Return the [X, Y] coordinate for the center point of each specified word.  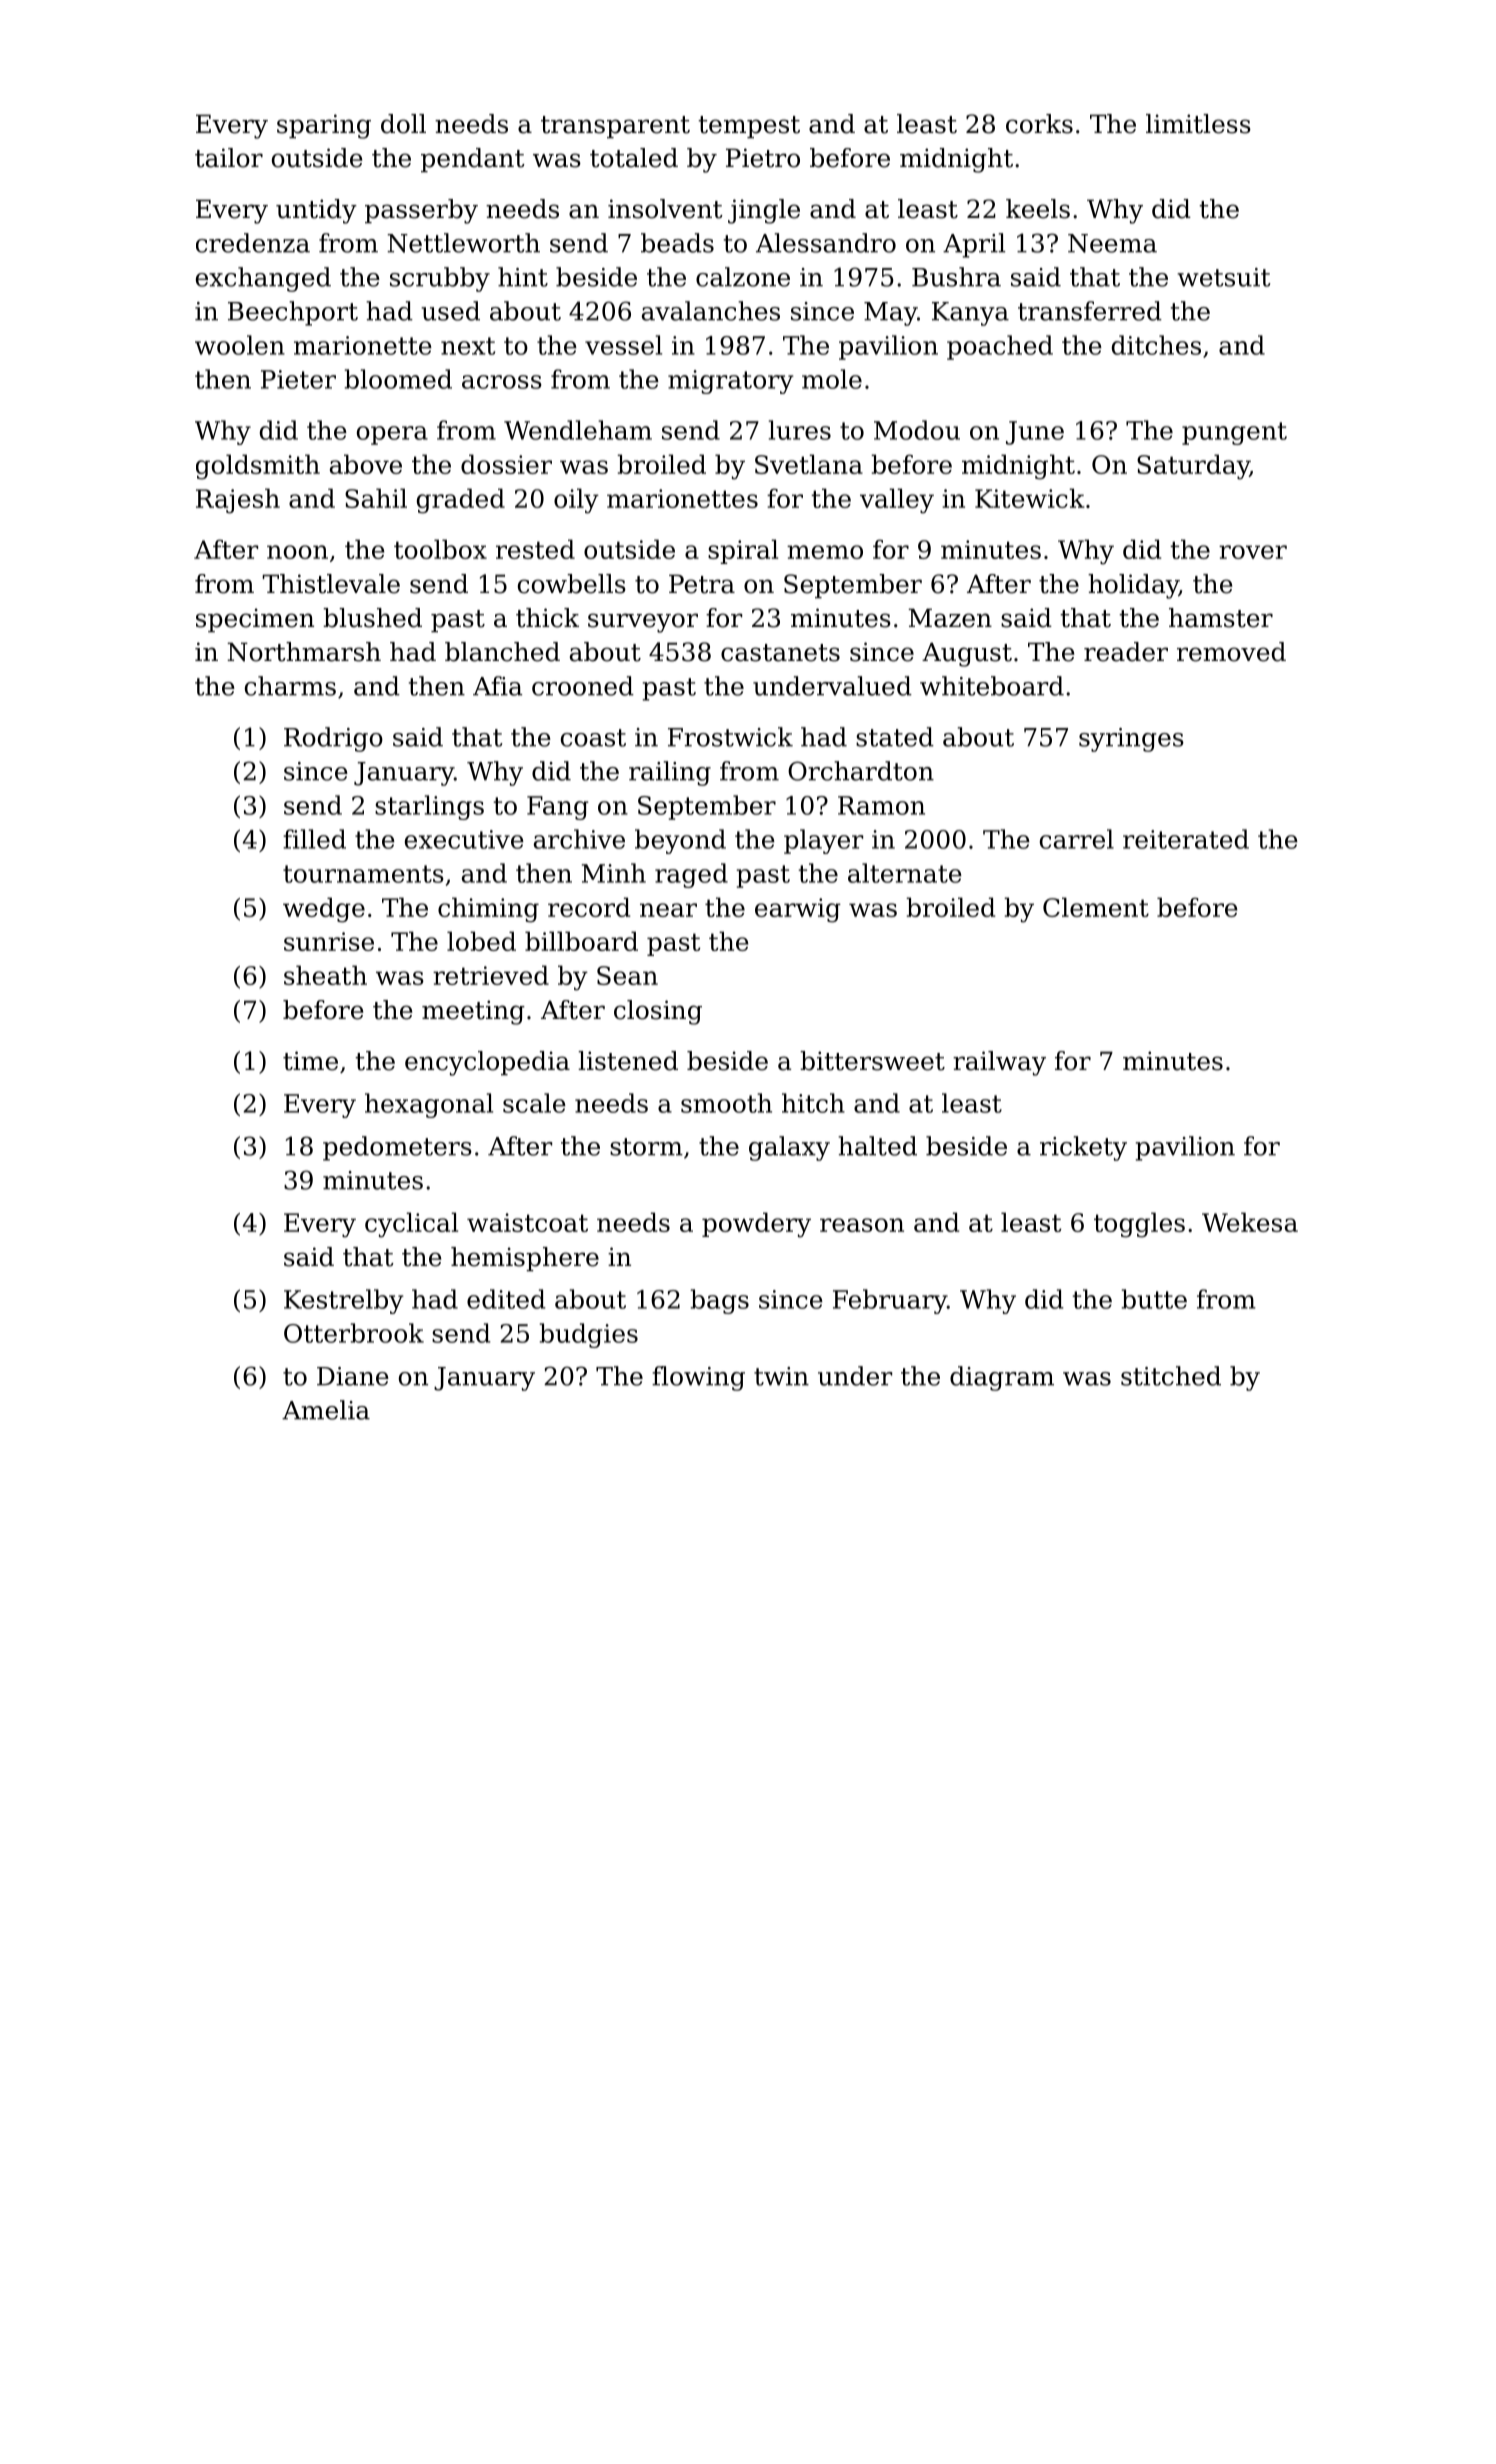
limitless [1198, 124]
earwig [798, 910]
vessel [623, 345]
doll [403, 124]
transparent [615, 127]
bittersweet [872, 1061]
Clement [1096, 907]
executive [464, 839]
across [502, 382]
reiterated [1186, 839]
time [310, 1061]
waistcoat [527, 1222]
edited [506, 1299]
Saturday [1193, 467]
